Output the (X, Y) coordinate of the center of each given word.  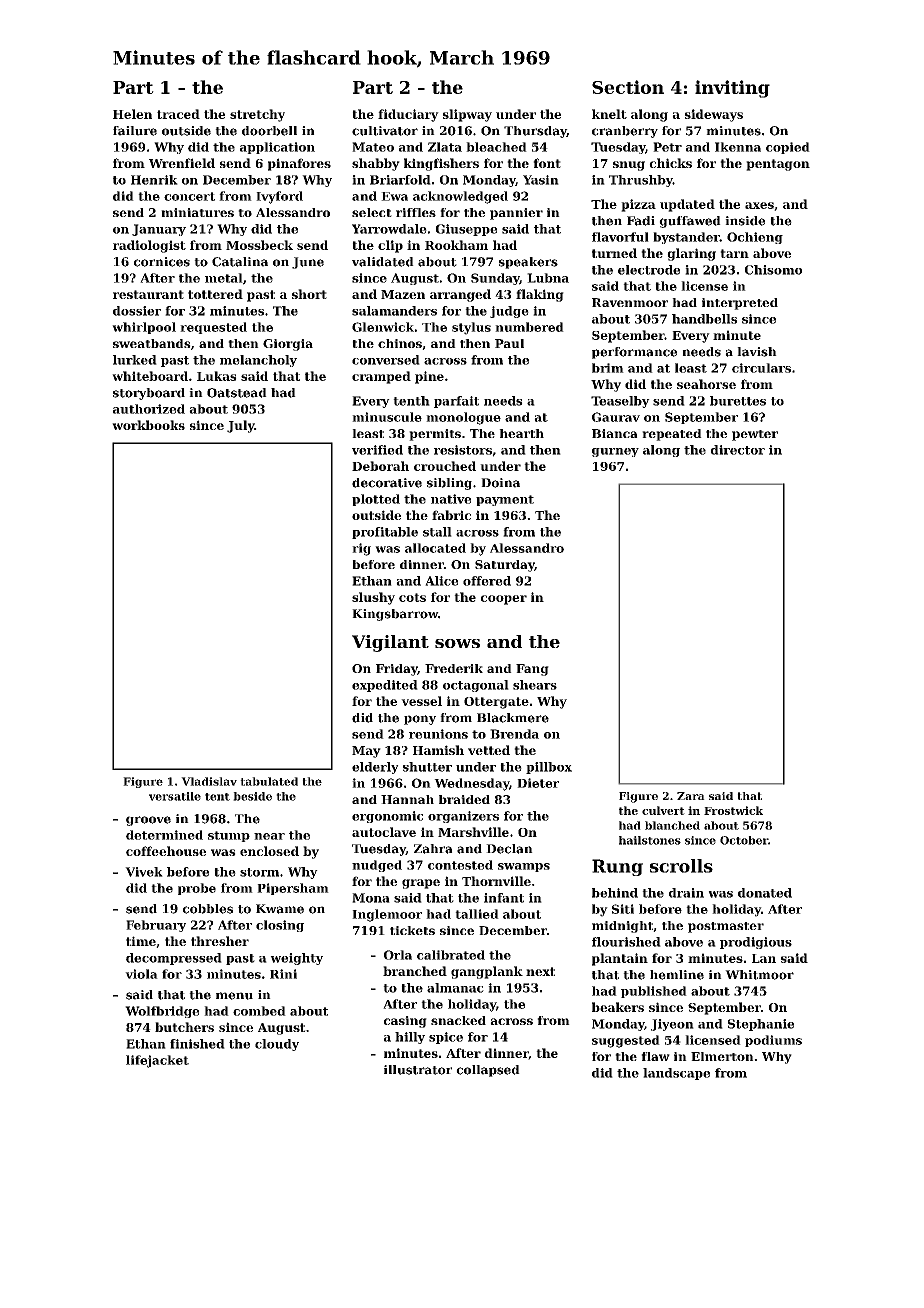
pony (420, 720)
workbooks (148, 425)
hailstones (650, 840)
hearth (521, 433)
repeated (672, 435)
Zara (691, 796)
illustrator (418, 1070)
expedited (385, 686)
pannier (516, 214)
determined (164, 835)
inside (745, 221)
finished (197, 1044)
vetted (489, 750)
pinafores (299, 164)
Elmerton (722, 1056)
